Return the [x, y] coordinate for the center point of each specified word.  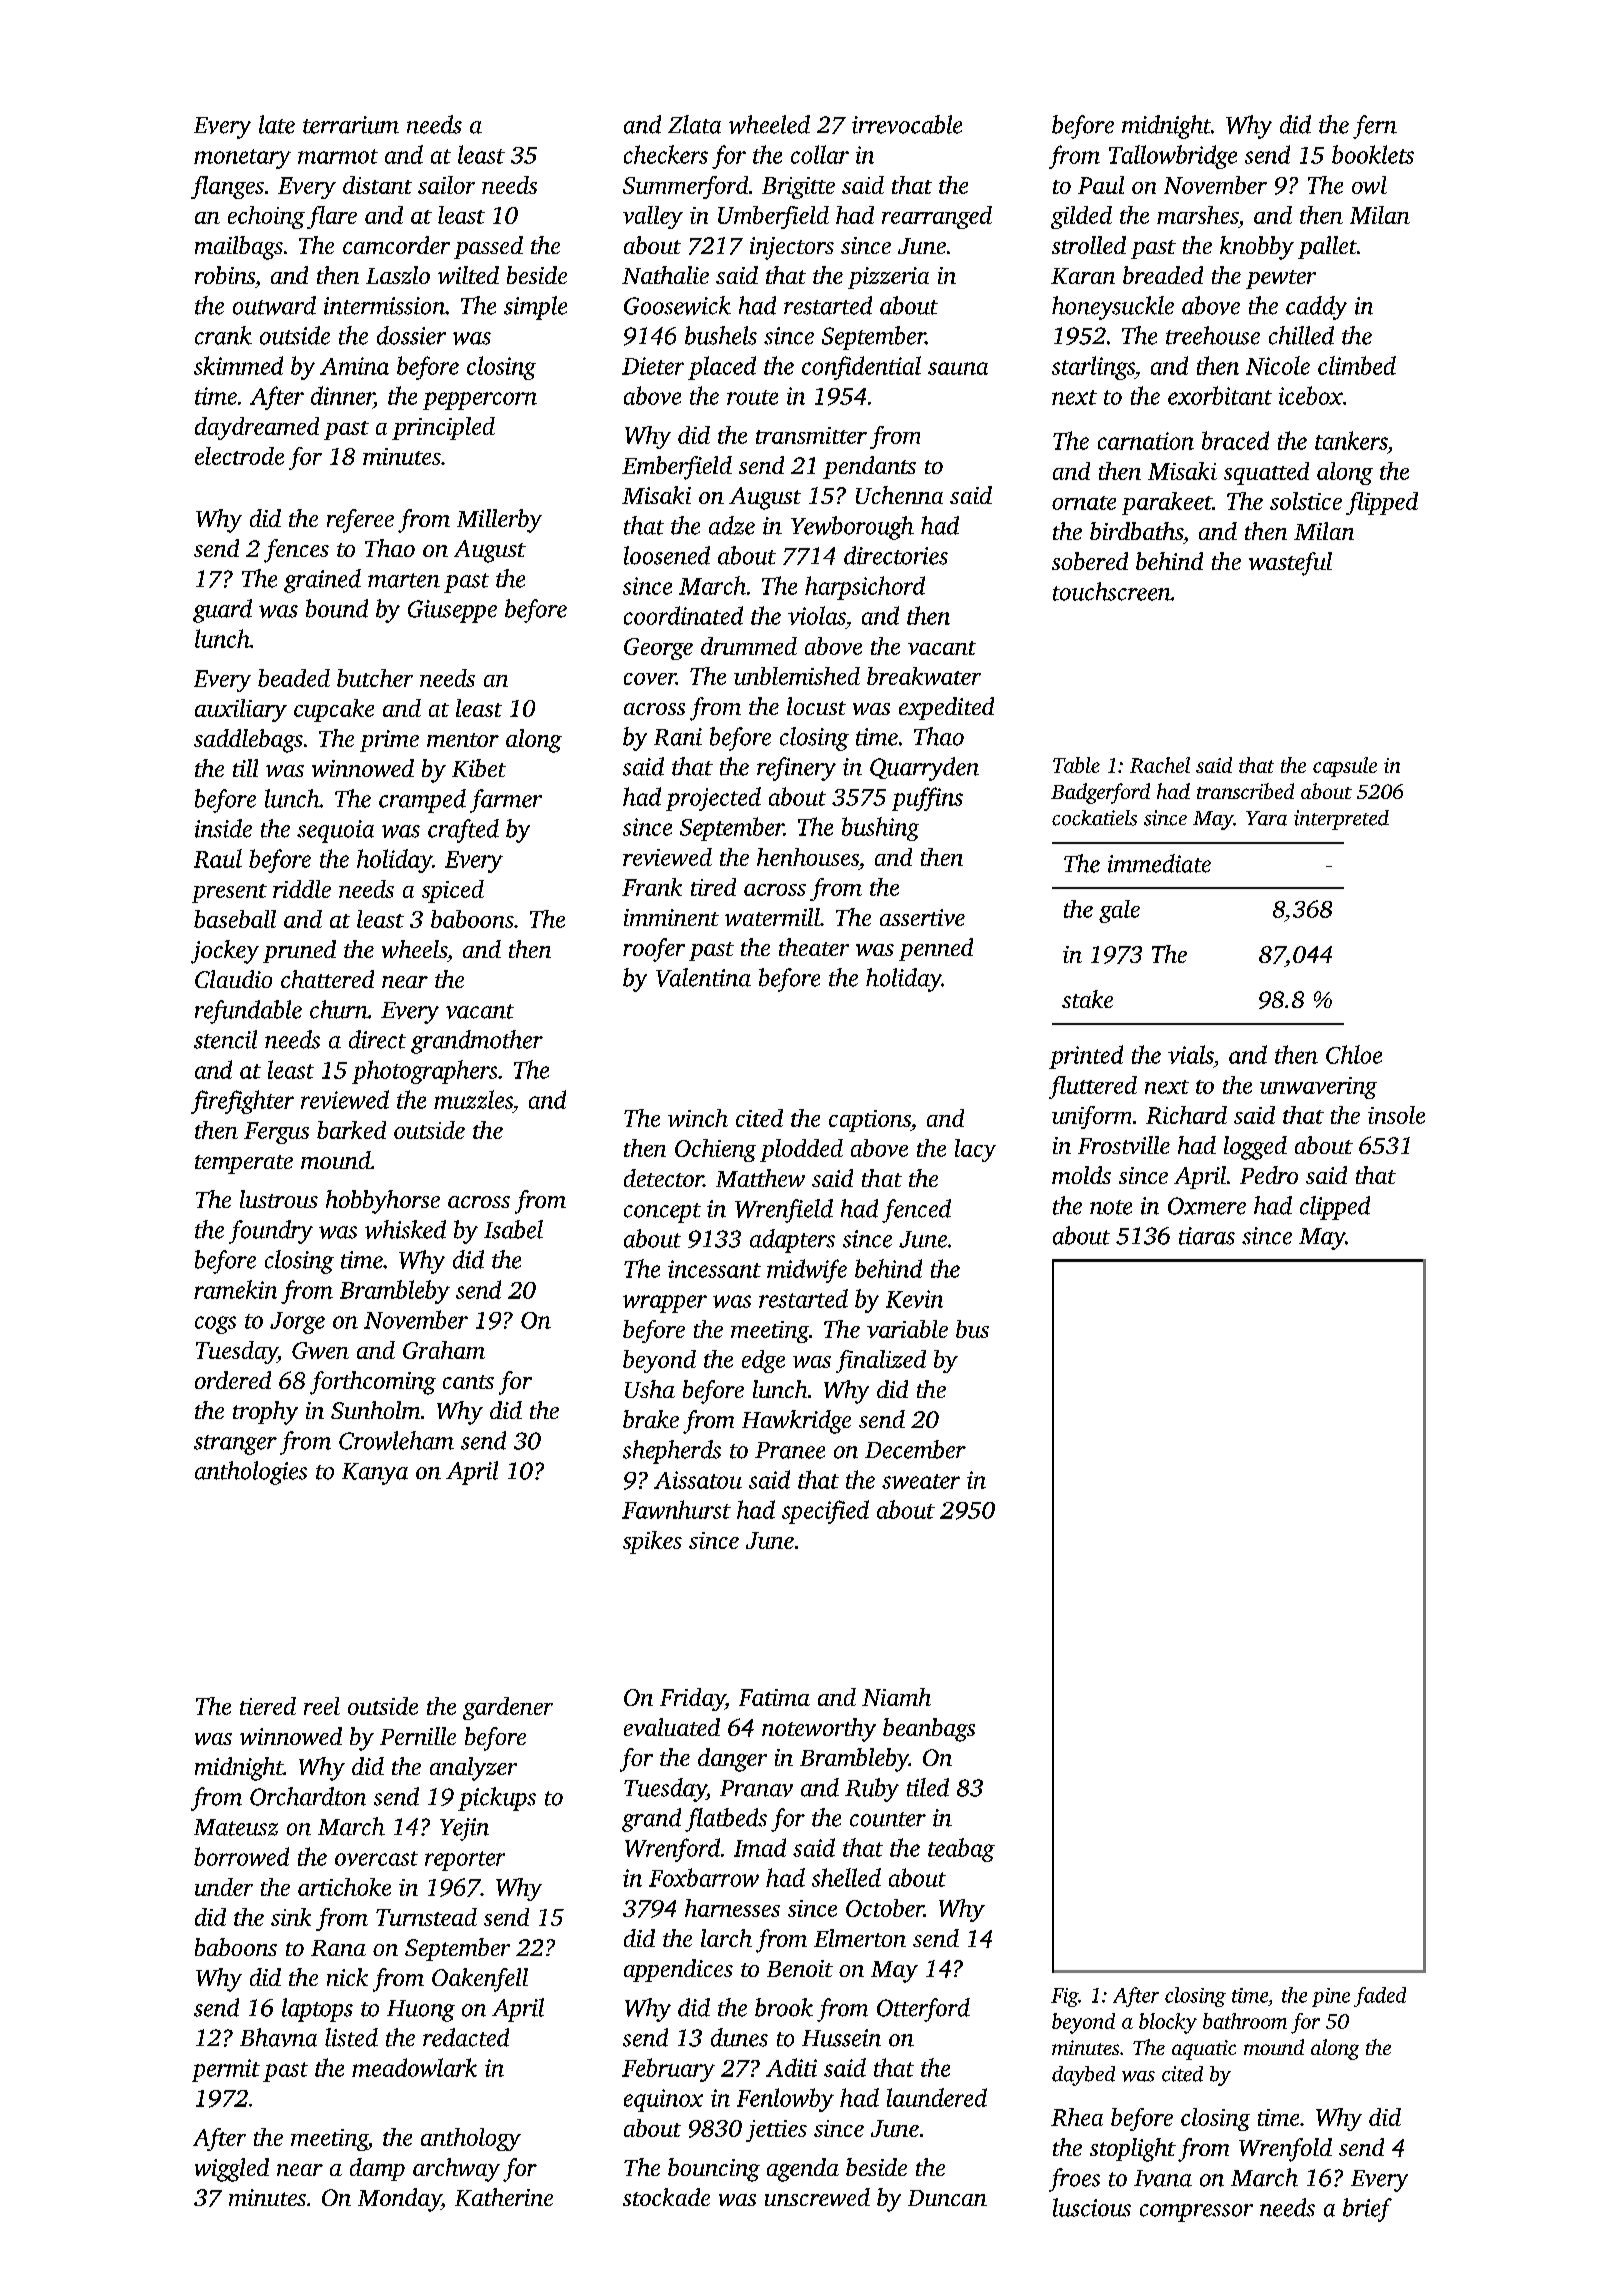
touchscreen [1112, 591]
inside [223, 828]
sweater [921, 1481]
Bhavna [278, 2037]
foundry [271, 1232]
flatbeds [726, 1820]
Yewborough [852, 528]
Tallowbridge [1173, 157]
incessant [714, 1269]
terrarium [351, 125]
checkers [666, 154]
